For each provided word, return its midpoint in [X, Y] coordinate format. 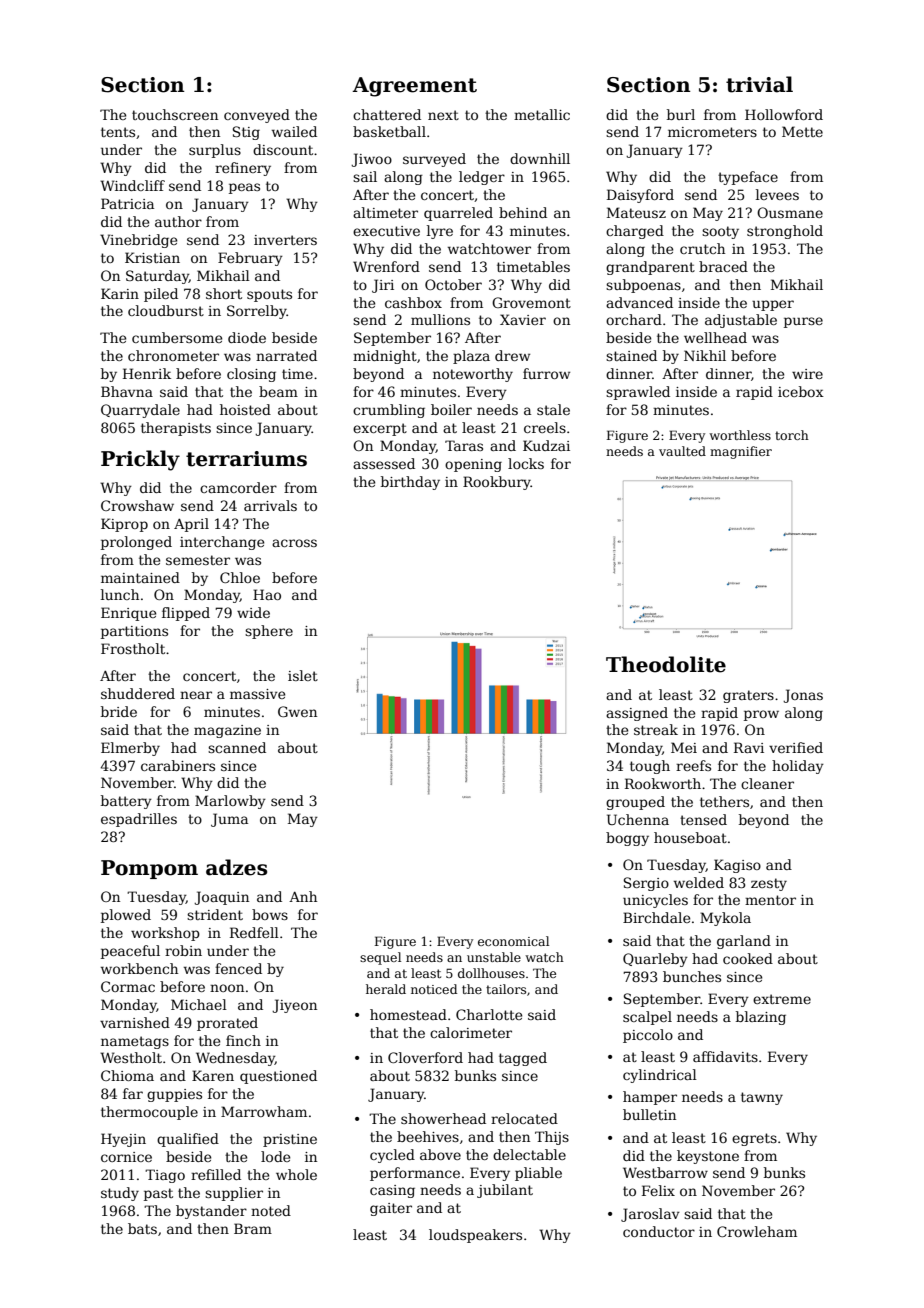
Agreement [414, 87]
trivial [759, 84]
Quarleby [655, 960]
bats [142, 1228]
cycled [392, 1156]
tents [118, 132]
